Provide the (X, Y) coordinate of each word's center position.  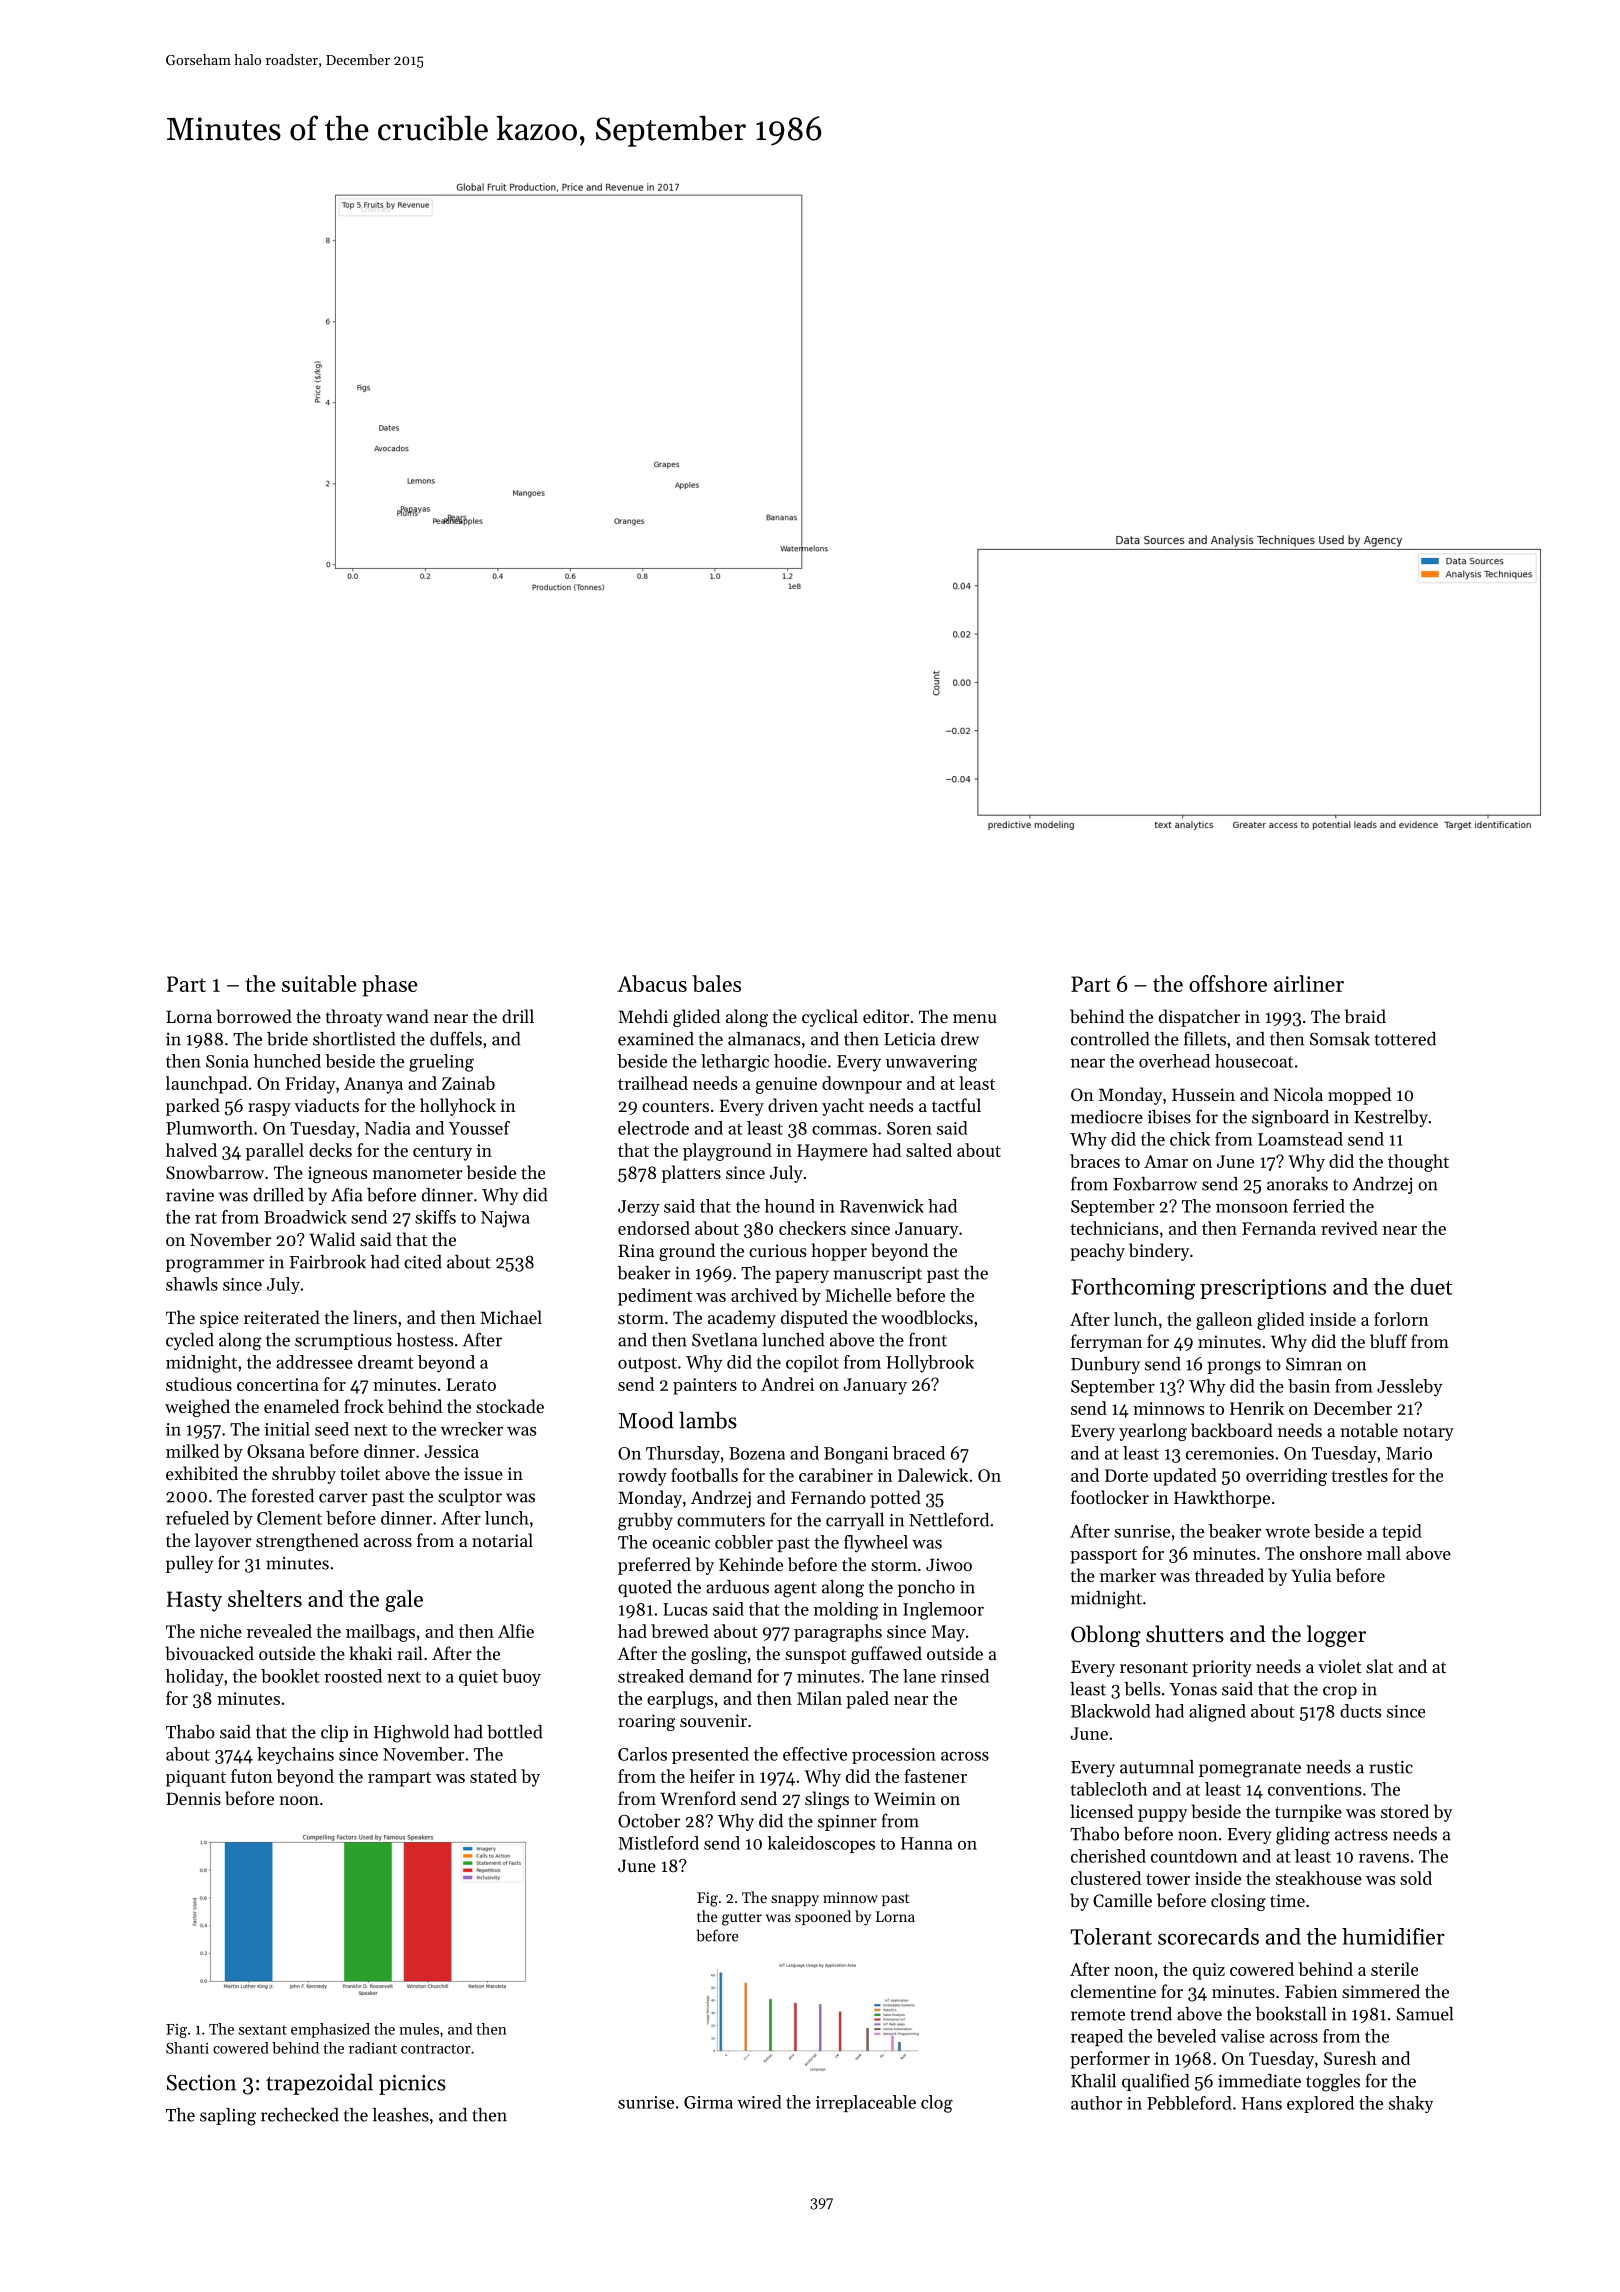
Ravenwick (882, 1206)
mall (1384, 1553)
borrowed (254, 1016)
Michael (511, 1317)
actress (1361, 1835)
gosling (719, 1655)
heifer (712, 1776)
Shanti (187, 2048)
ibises (1169, 1117)
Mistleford (658, 1843)
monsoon (1252, 1208)
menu (975, 1018)
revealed (279, 1631)
